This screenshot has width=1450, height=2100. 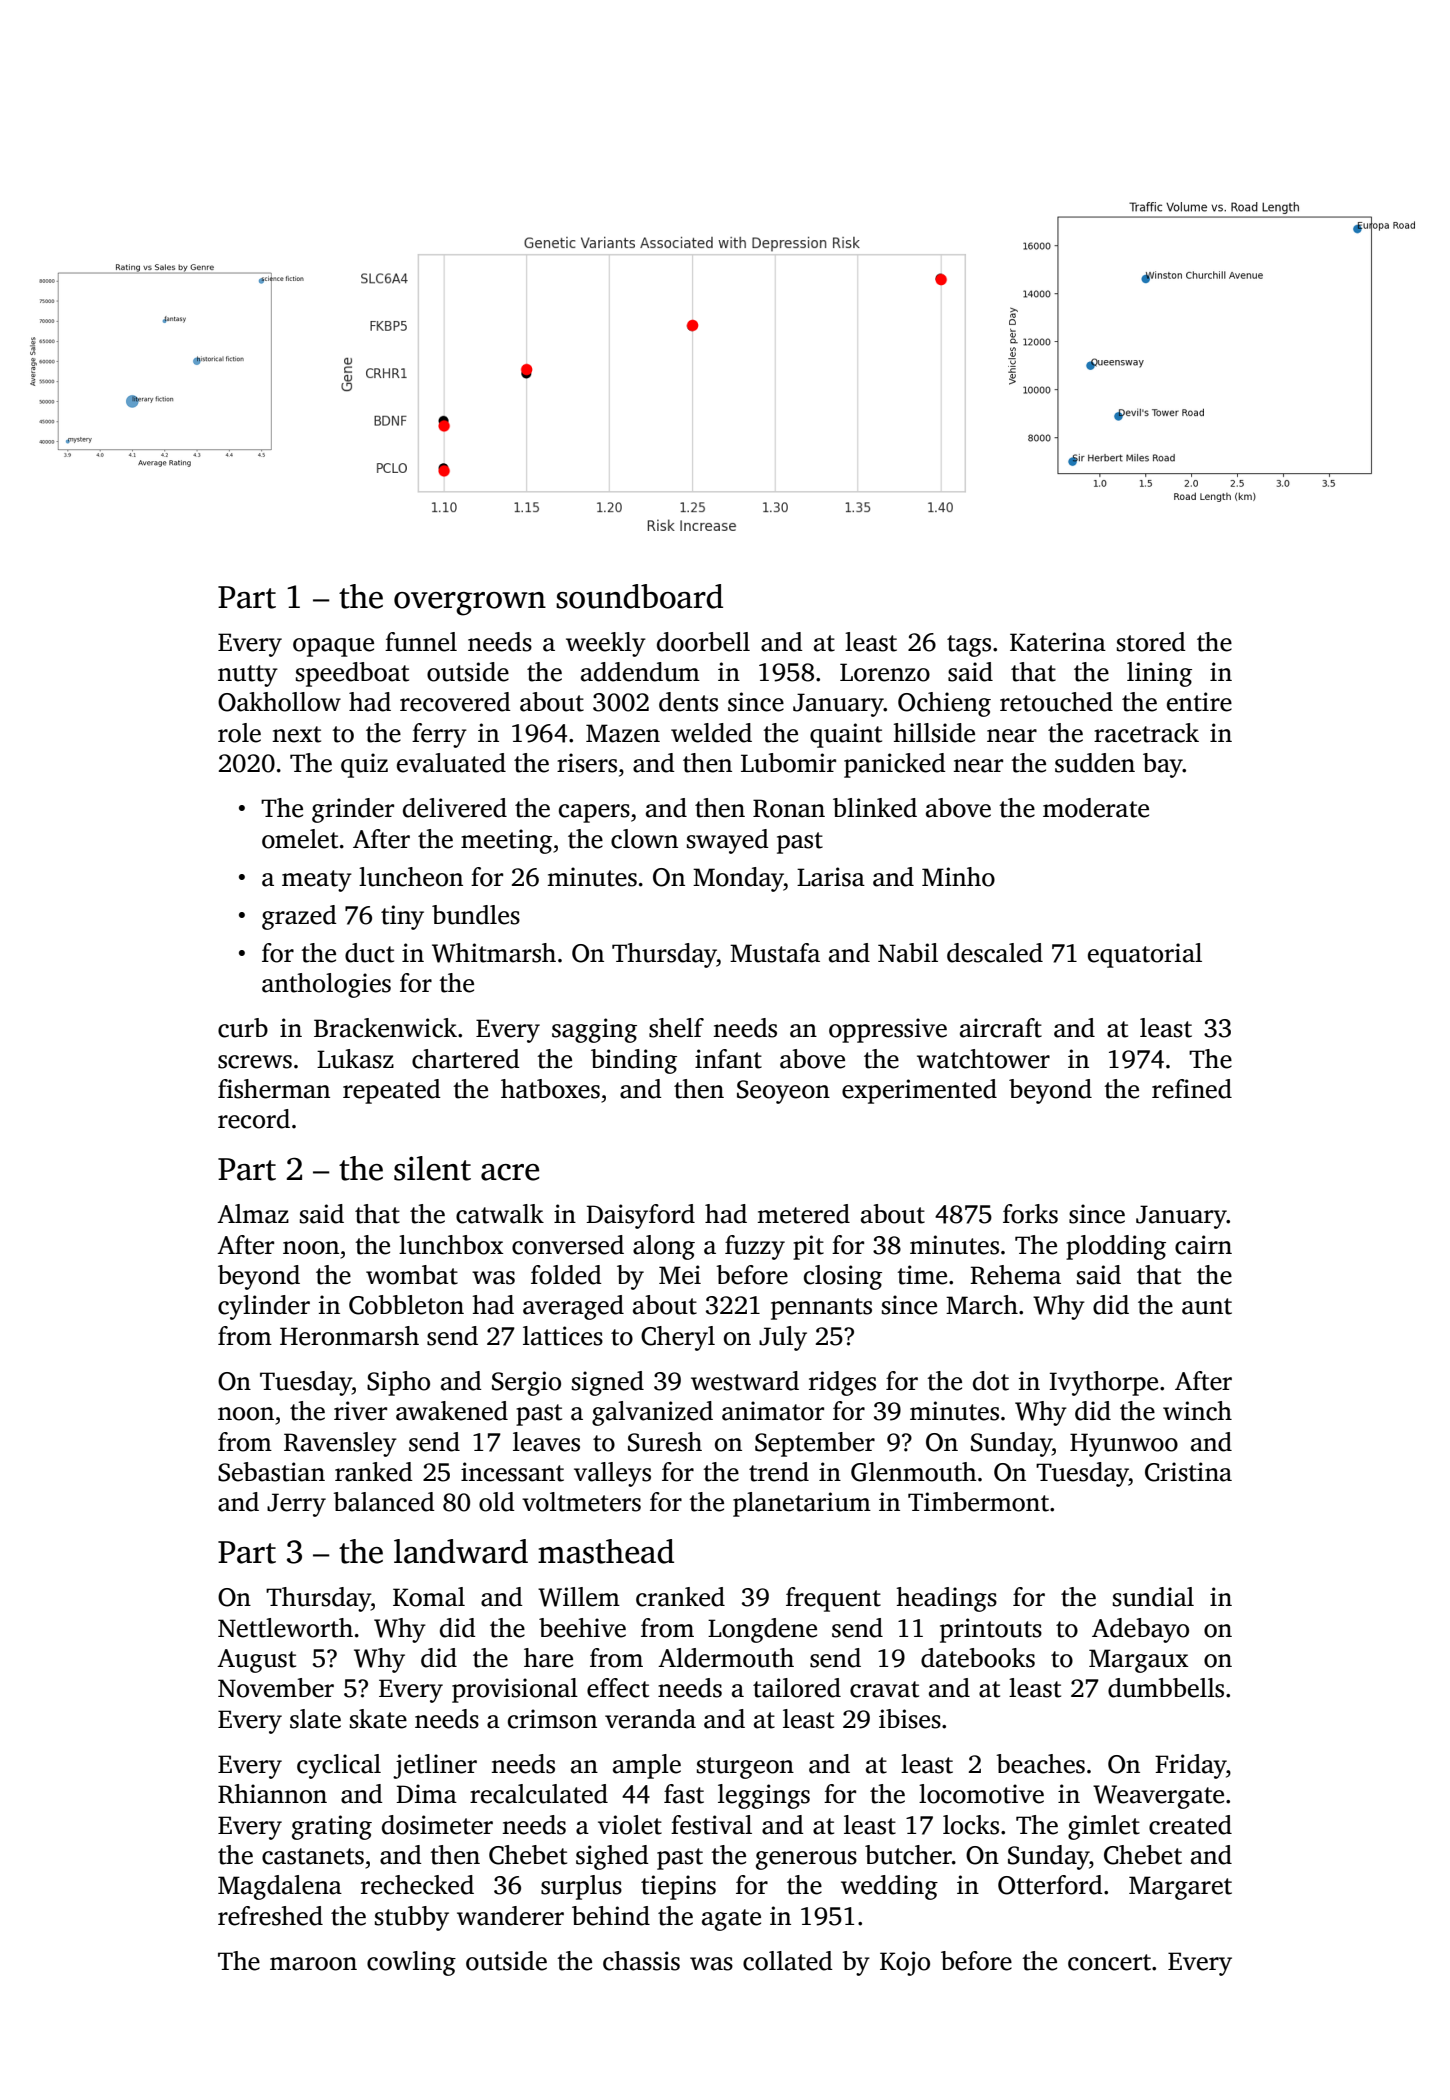 I want to click on Oakhollow, so click(x=279, y=702).
